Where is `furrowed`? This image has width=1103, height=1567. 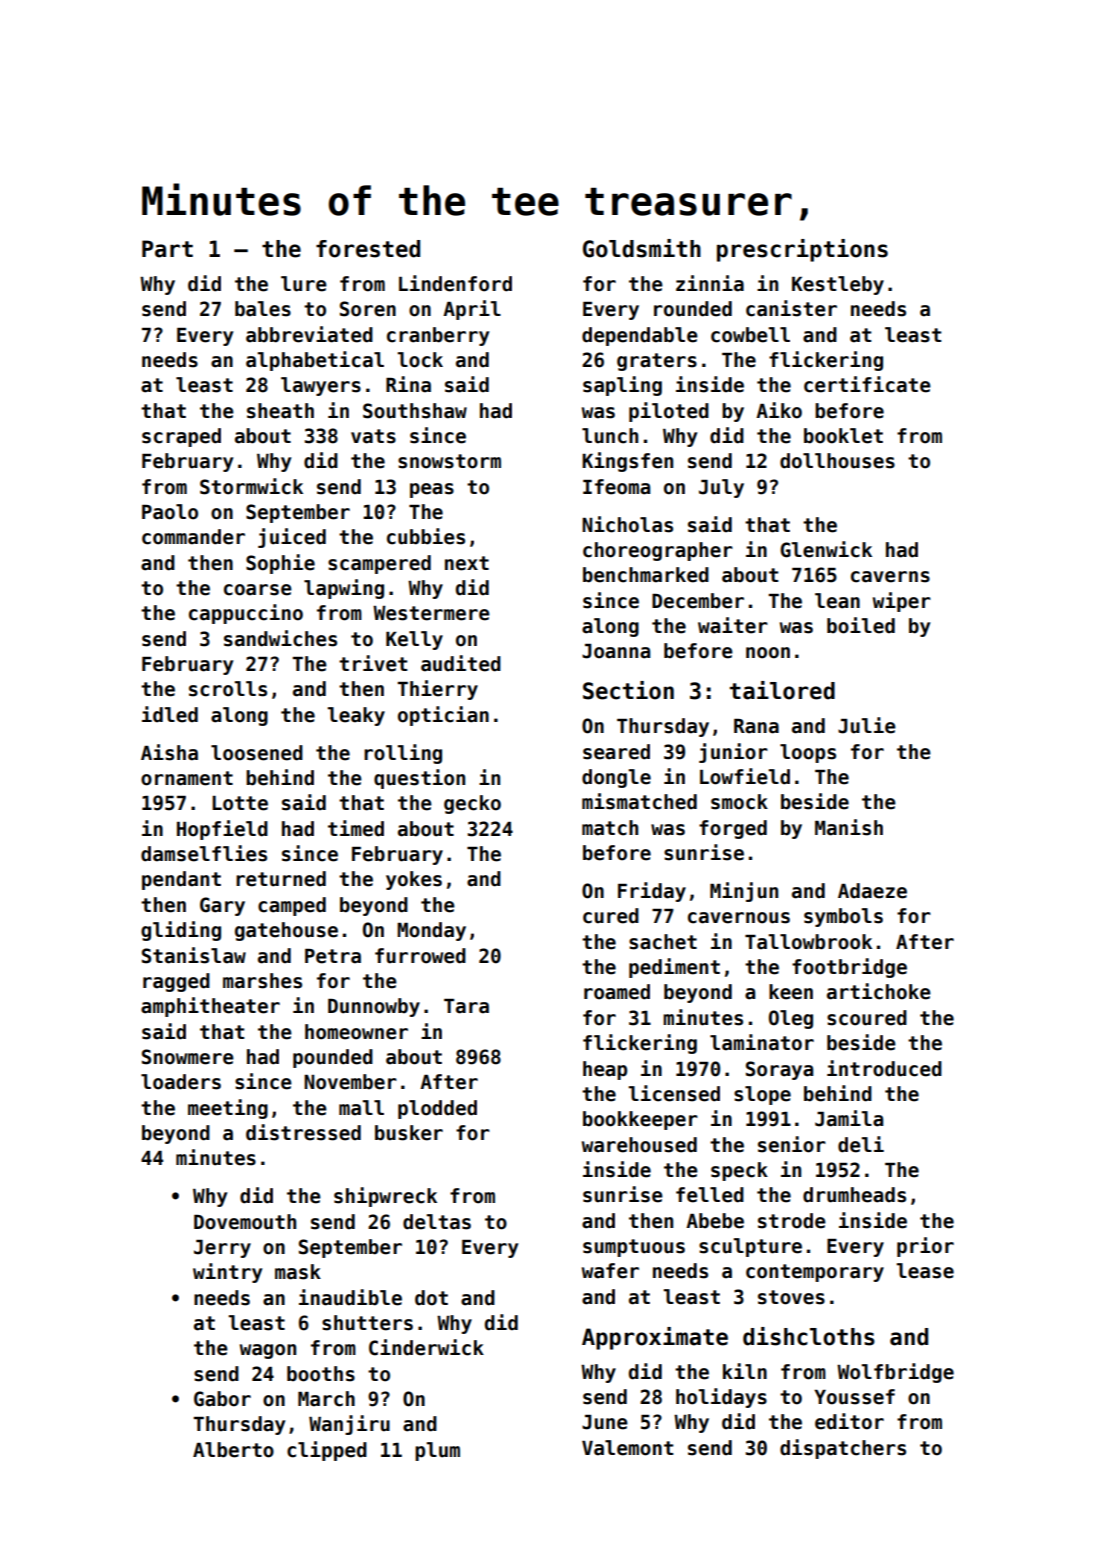 furrowed is located at coordinates (420, 956).
